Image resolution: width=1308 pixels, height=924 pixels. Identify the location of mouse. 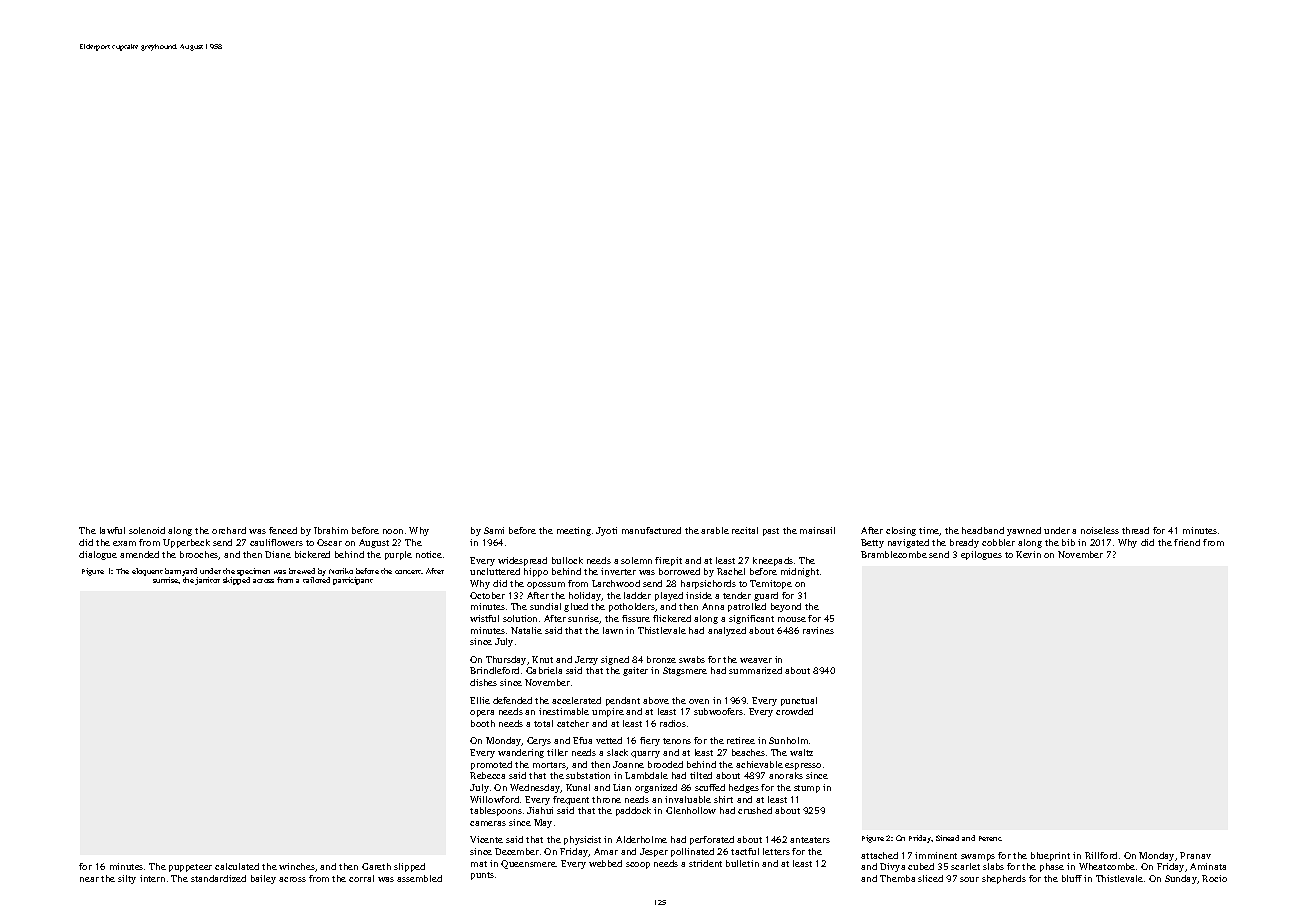
(792, 619).
